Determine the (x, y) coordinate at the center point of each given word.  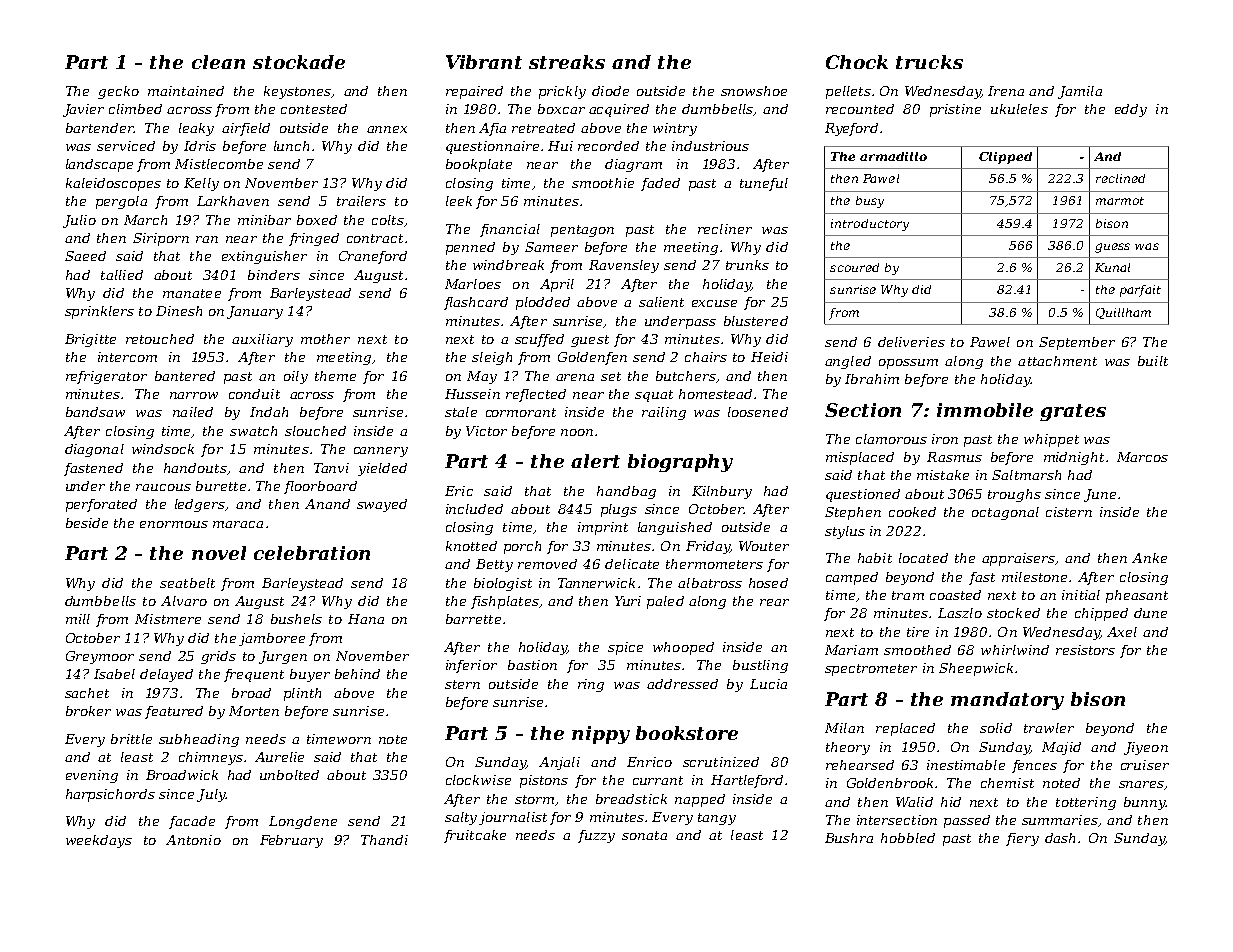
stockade (299, 62)
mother (325, 339)
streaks (567, 62)
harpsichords (110, 795)
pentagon (582, 231)
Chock (857, 62)
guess (1112, 248)
